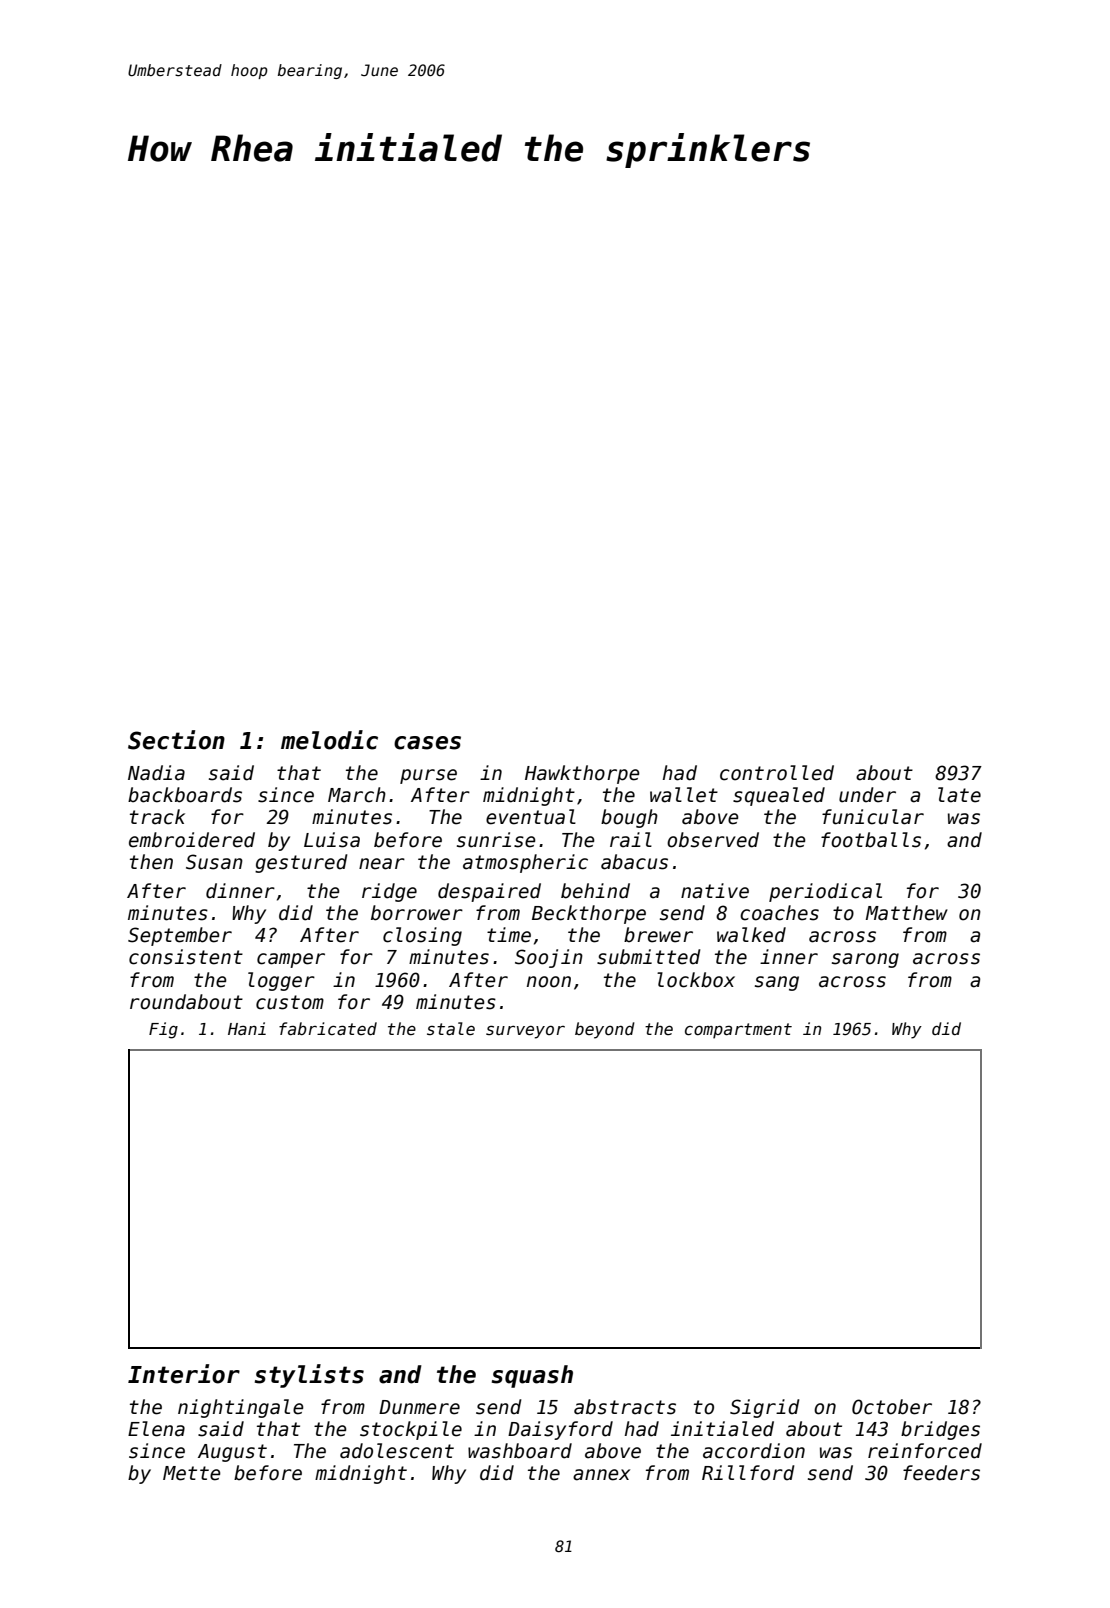  Describe the element at coordinates (328, 1028) in the screenshot. I see `fabricated` at that location.
